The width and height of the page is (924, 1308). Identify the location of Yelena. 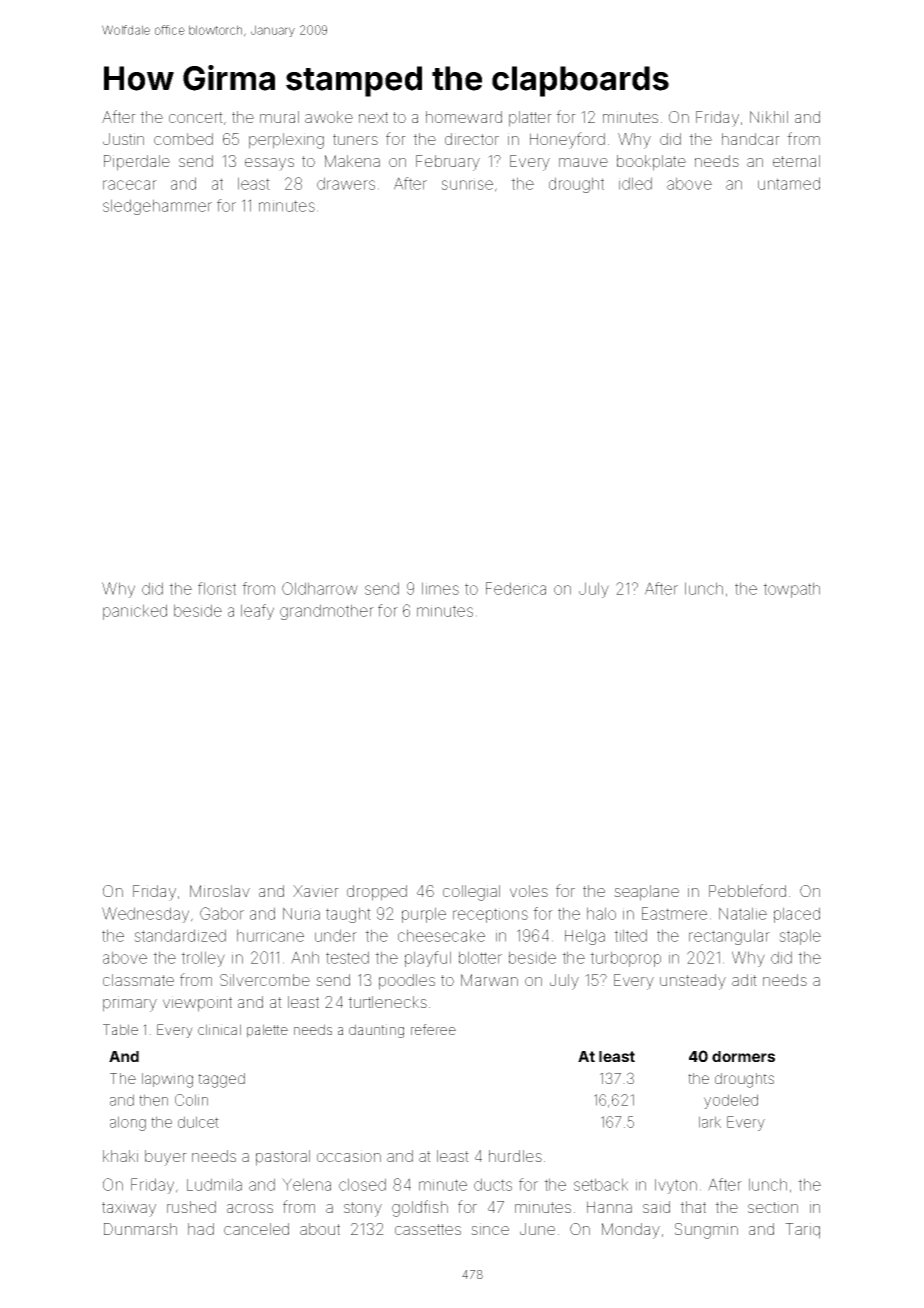
(306, 1184).
